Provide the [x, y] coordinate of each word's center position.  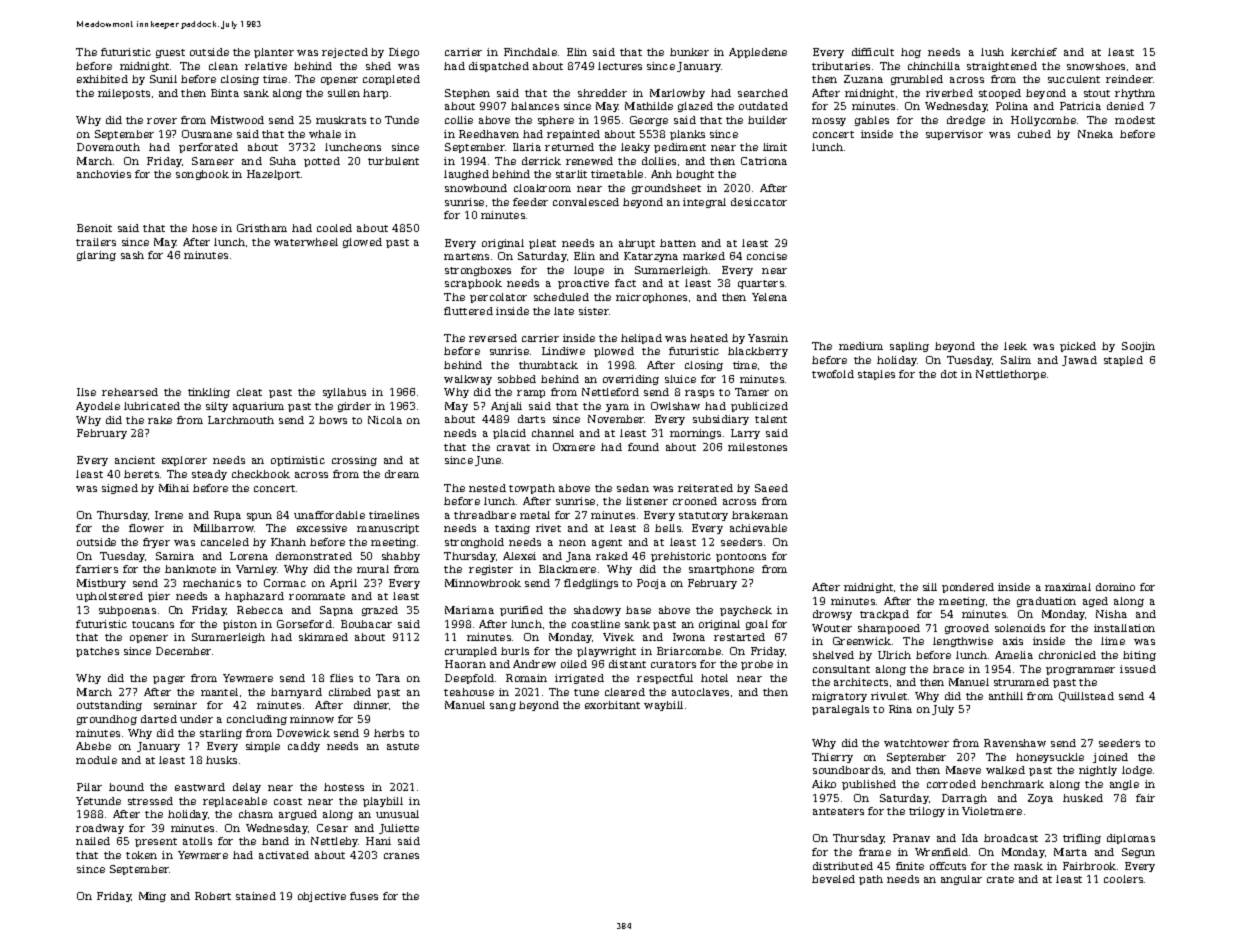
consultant [841, 669]
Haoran [465, 664]
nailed [93, 841]
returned [569, 147]
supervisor [954, 135]
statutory [703, 516]
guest [170, 53]
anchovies [104, 174]
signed [120, 489]
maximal [1068, 587]
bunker [689, 52]
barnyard [296, 693]
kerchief [1034, 52]
